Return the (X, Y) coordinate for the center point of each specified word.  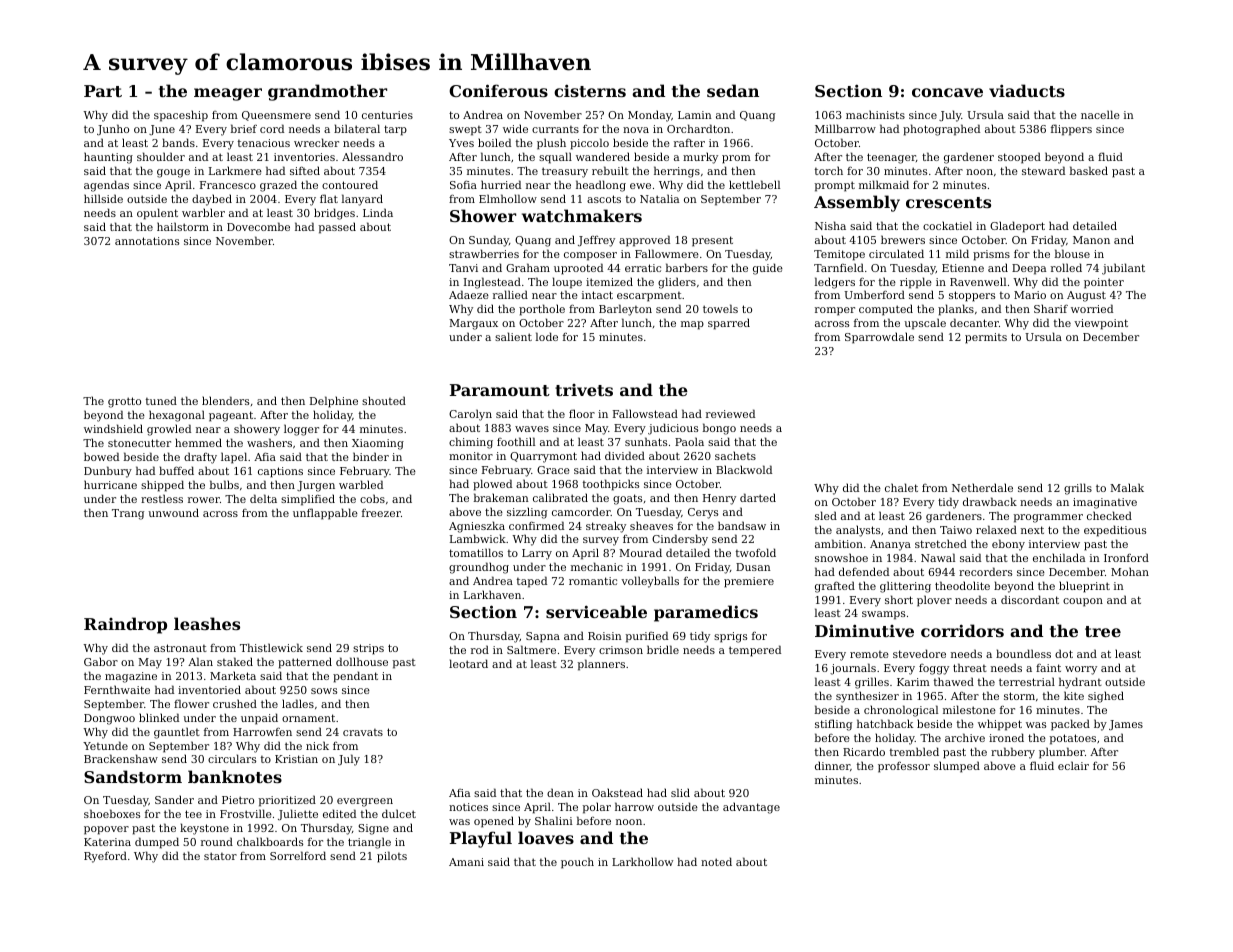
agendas (106, 186)
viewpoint (1101, 324)
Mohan (1130, 571)
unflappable (325, 514)
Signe (373, 829)
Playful (481, 839)
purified (647, 637)
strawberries (484, 253)
